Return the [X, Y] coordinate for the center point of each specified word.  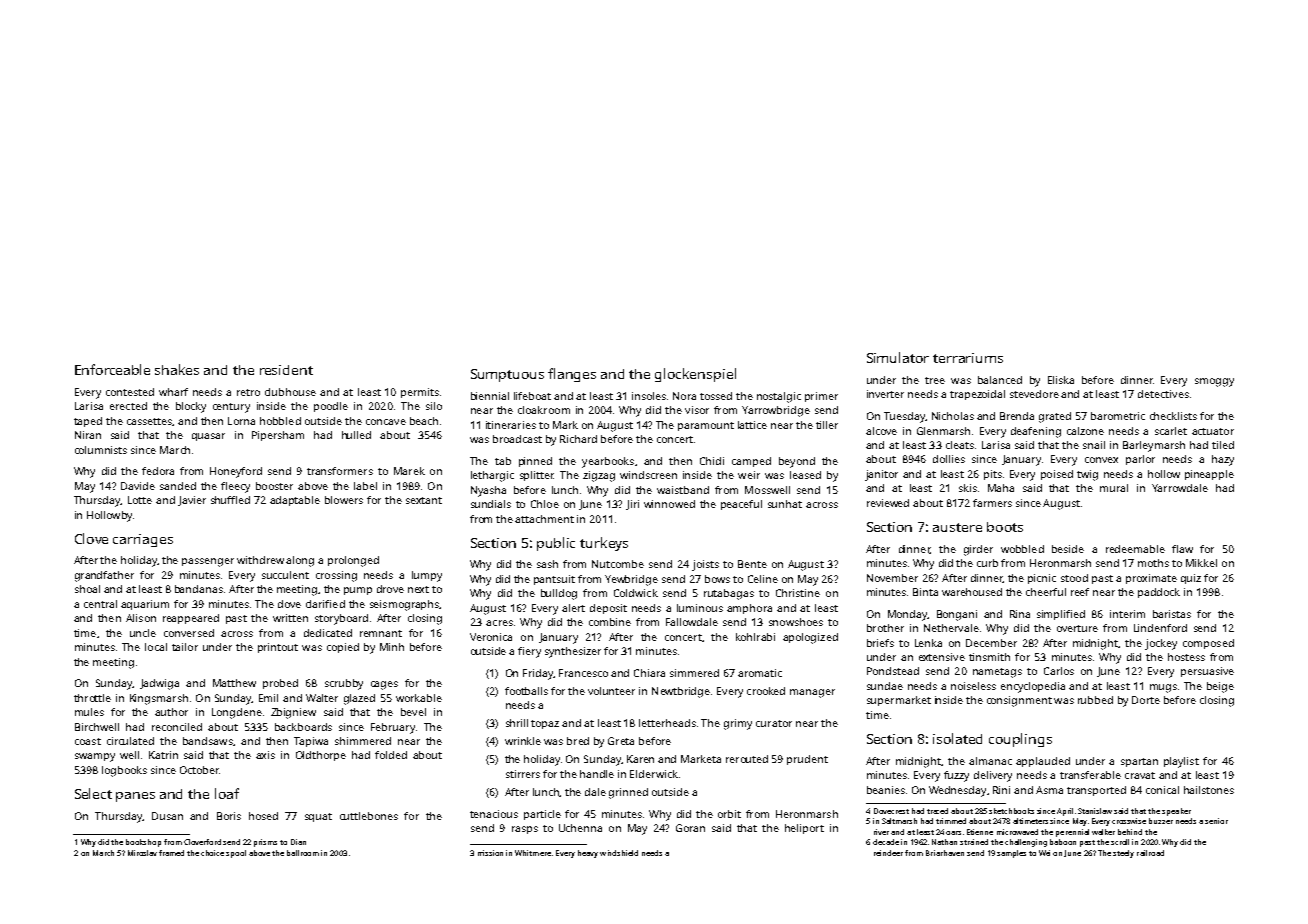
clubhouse [290, 392]
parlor [1140, 460]
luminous [700, 608]
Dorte [1146, 700]
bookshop [143, 843]
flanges [572, 375]
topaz [545, 724]
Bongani [957, 615]
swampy [95, 757]
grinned [628, 793]
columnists [101, 450]
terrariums [968, 358]
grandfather [104, 576]
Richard [578, 439]
